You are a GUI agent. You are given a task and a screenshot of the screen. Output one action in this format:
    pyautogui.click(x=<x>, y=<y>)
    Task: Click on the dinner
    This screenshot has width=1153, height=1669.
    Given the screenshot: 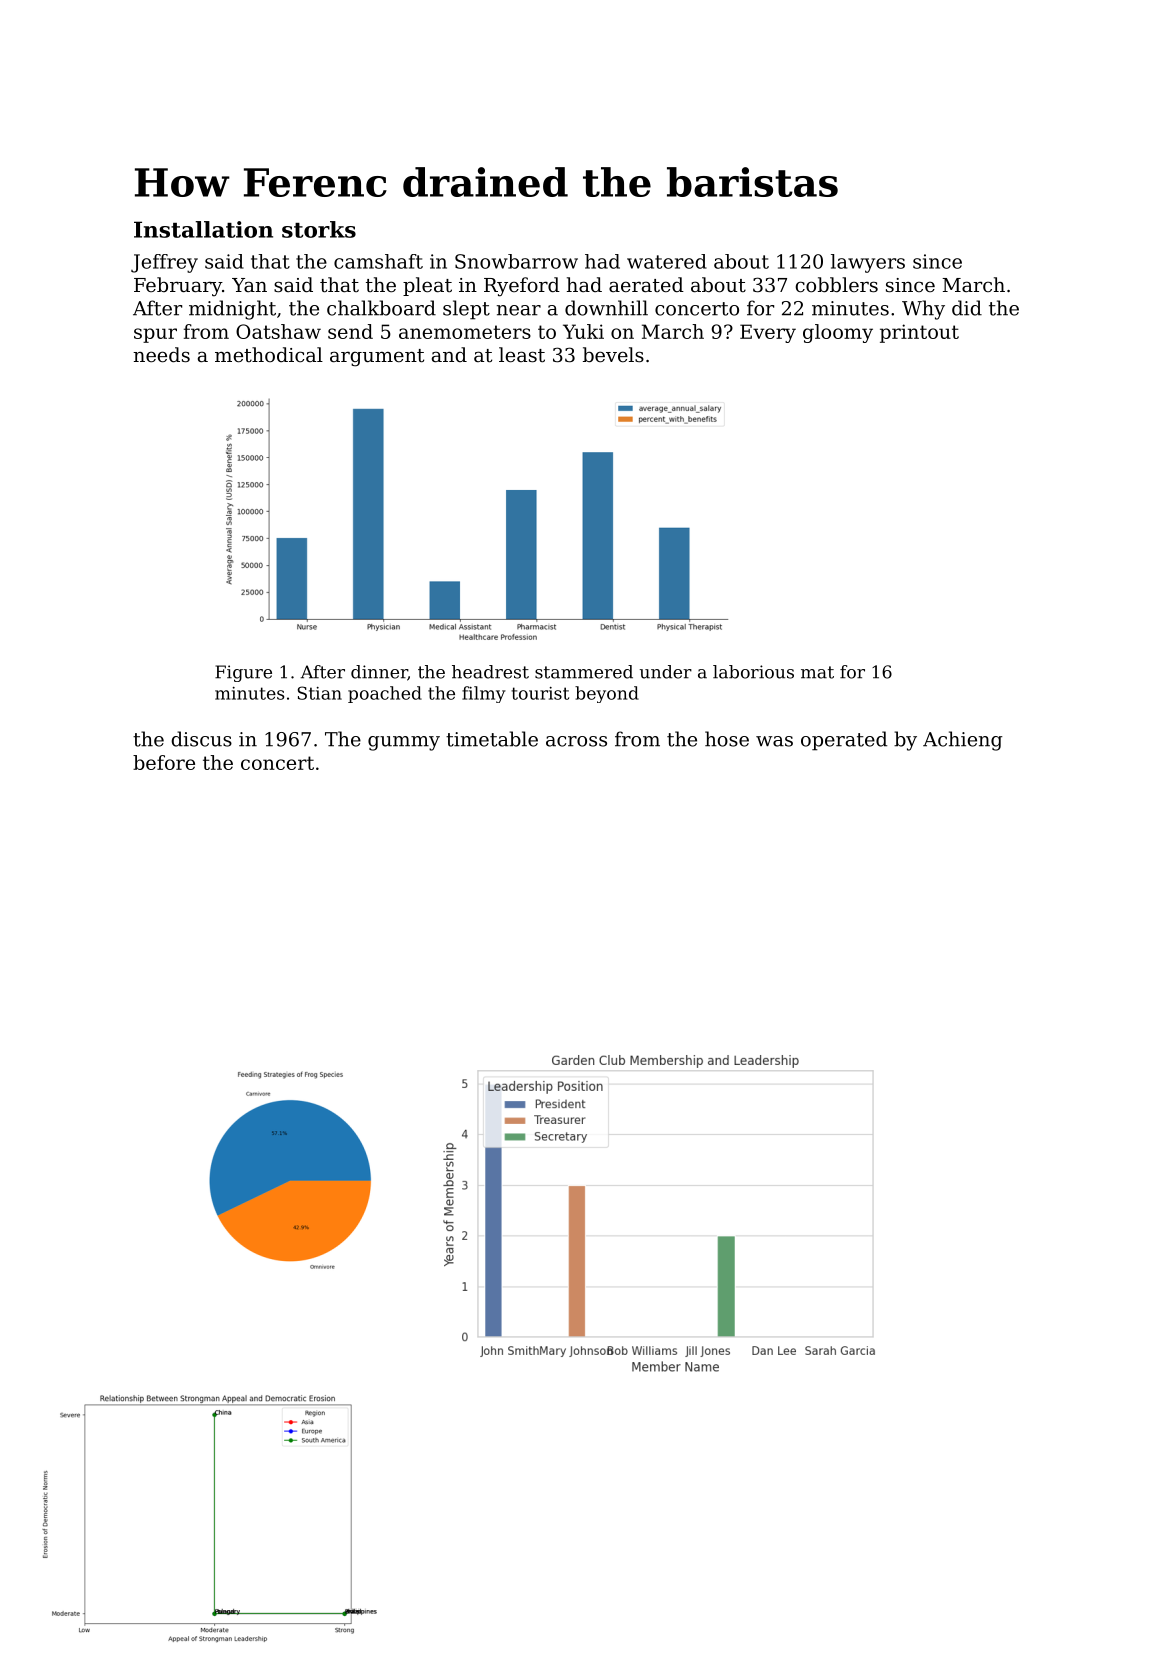 What is the action you would take?
    pyautogui.click(x=379, y=673)
